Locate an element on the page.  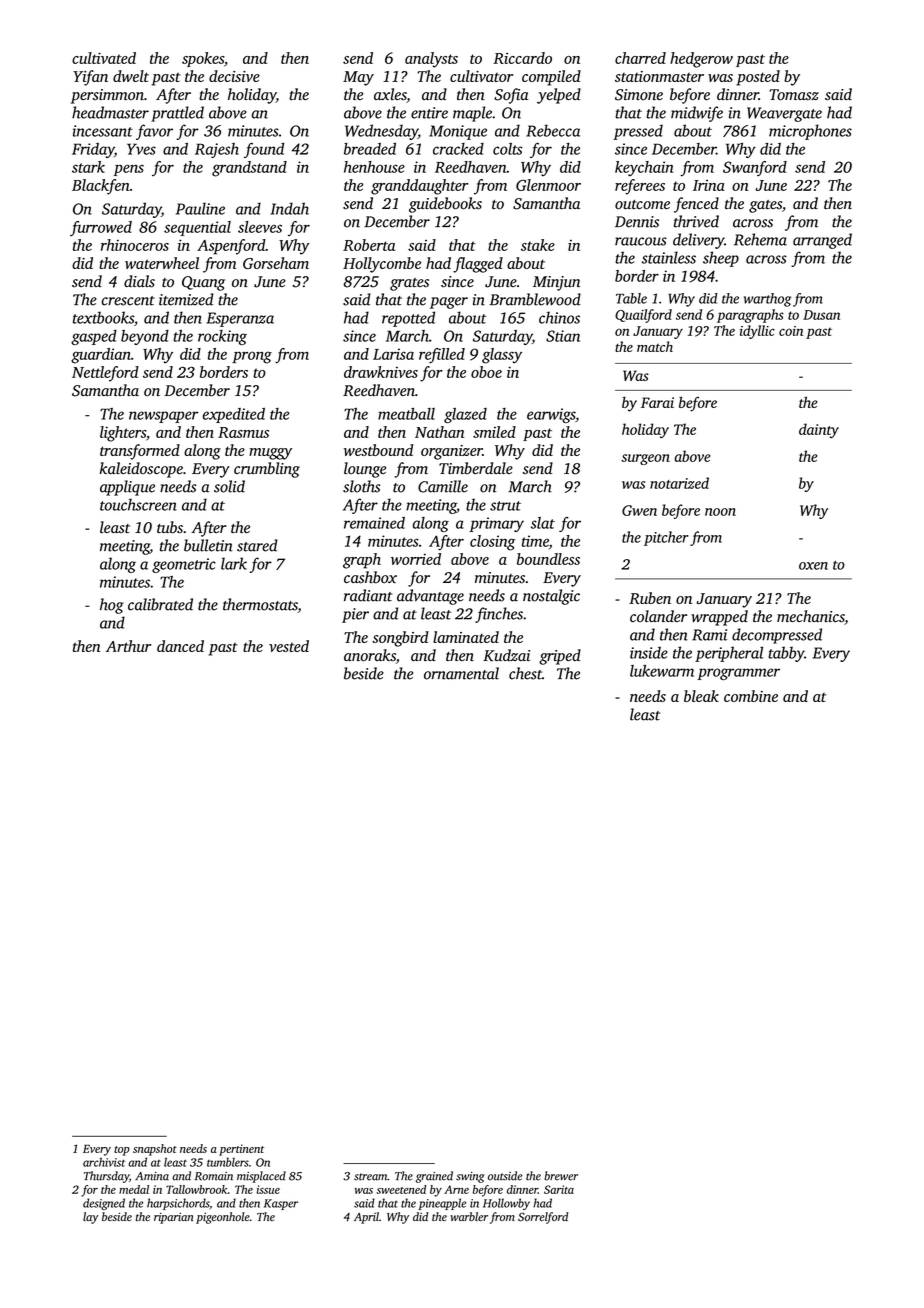
Sorrelford is located at coordinates (543, 1218).
